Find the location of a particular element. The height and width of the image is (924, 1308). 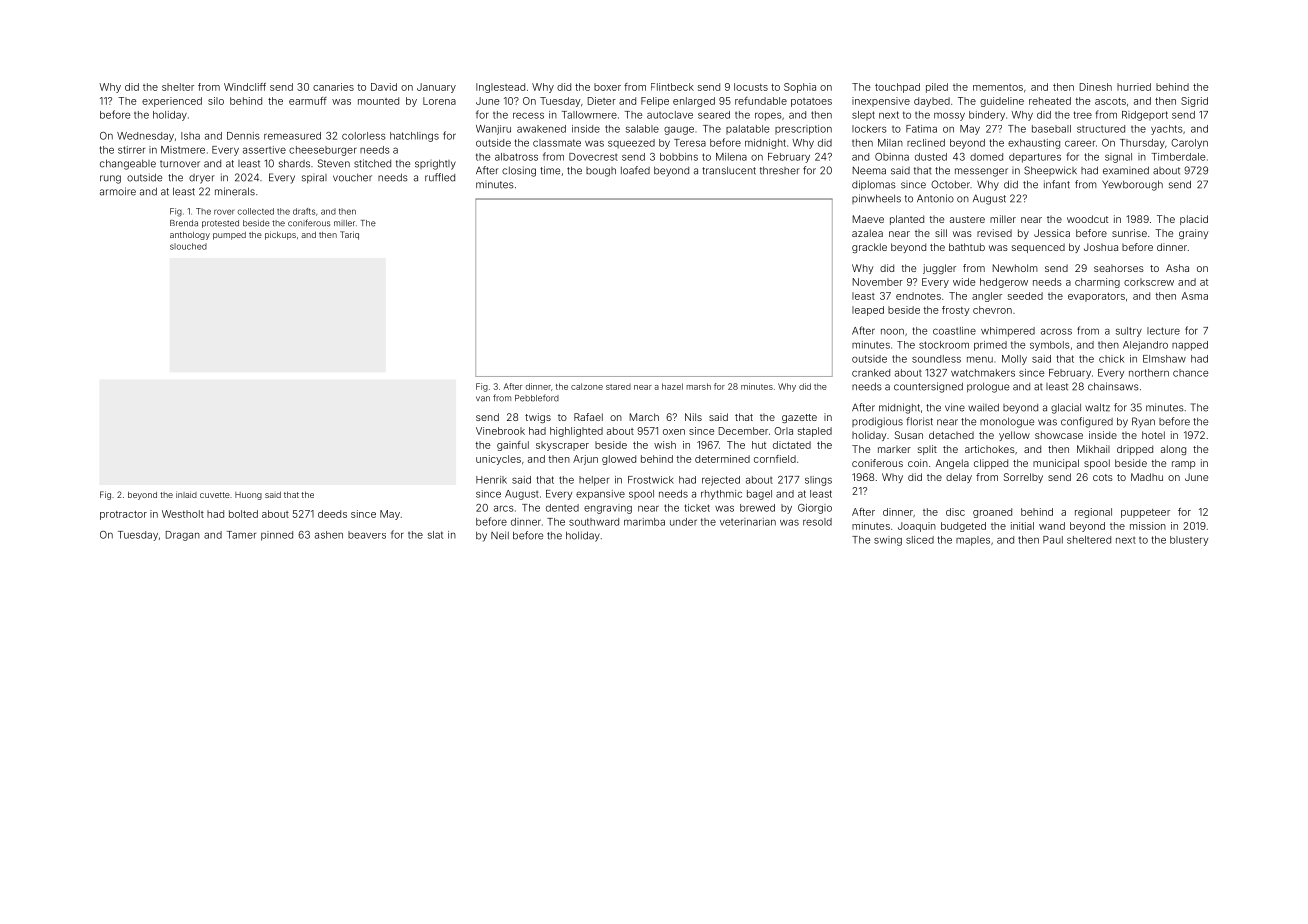

October is located at coordinates (950, 184).
